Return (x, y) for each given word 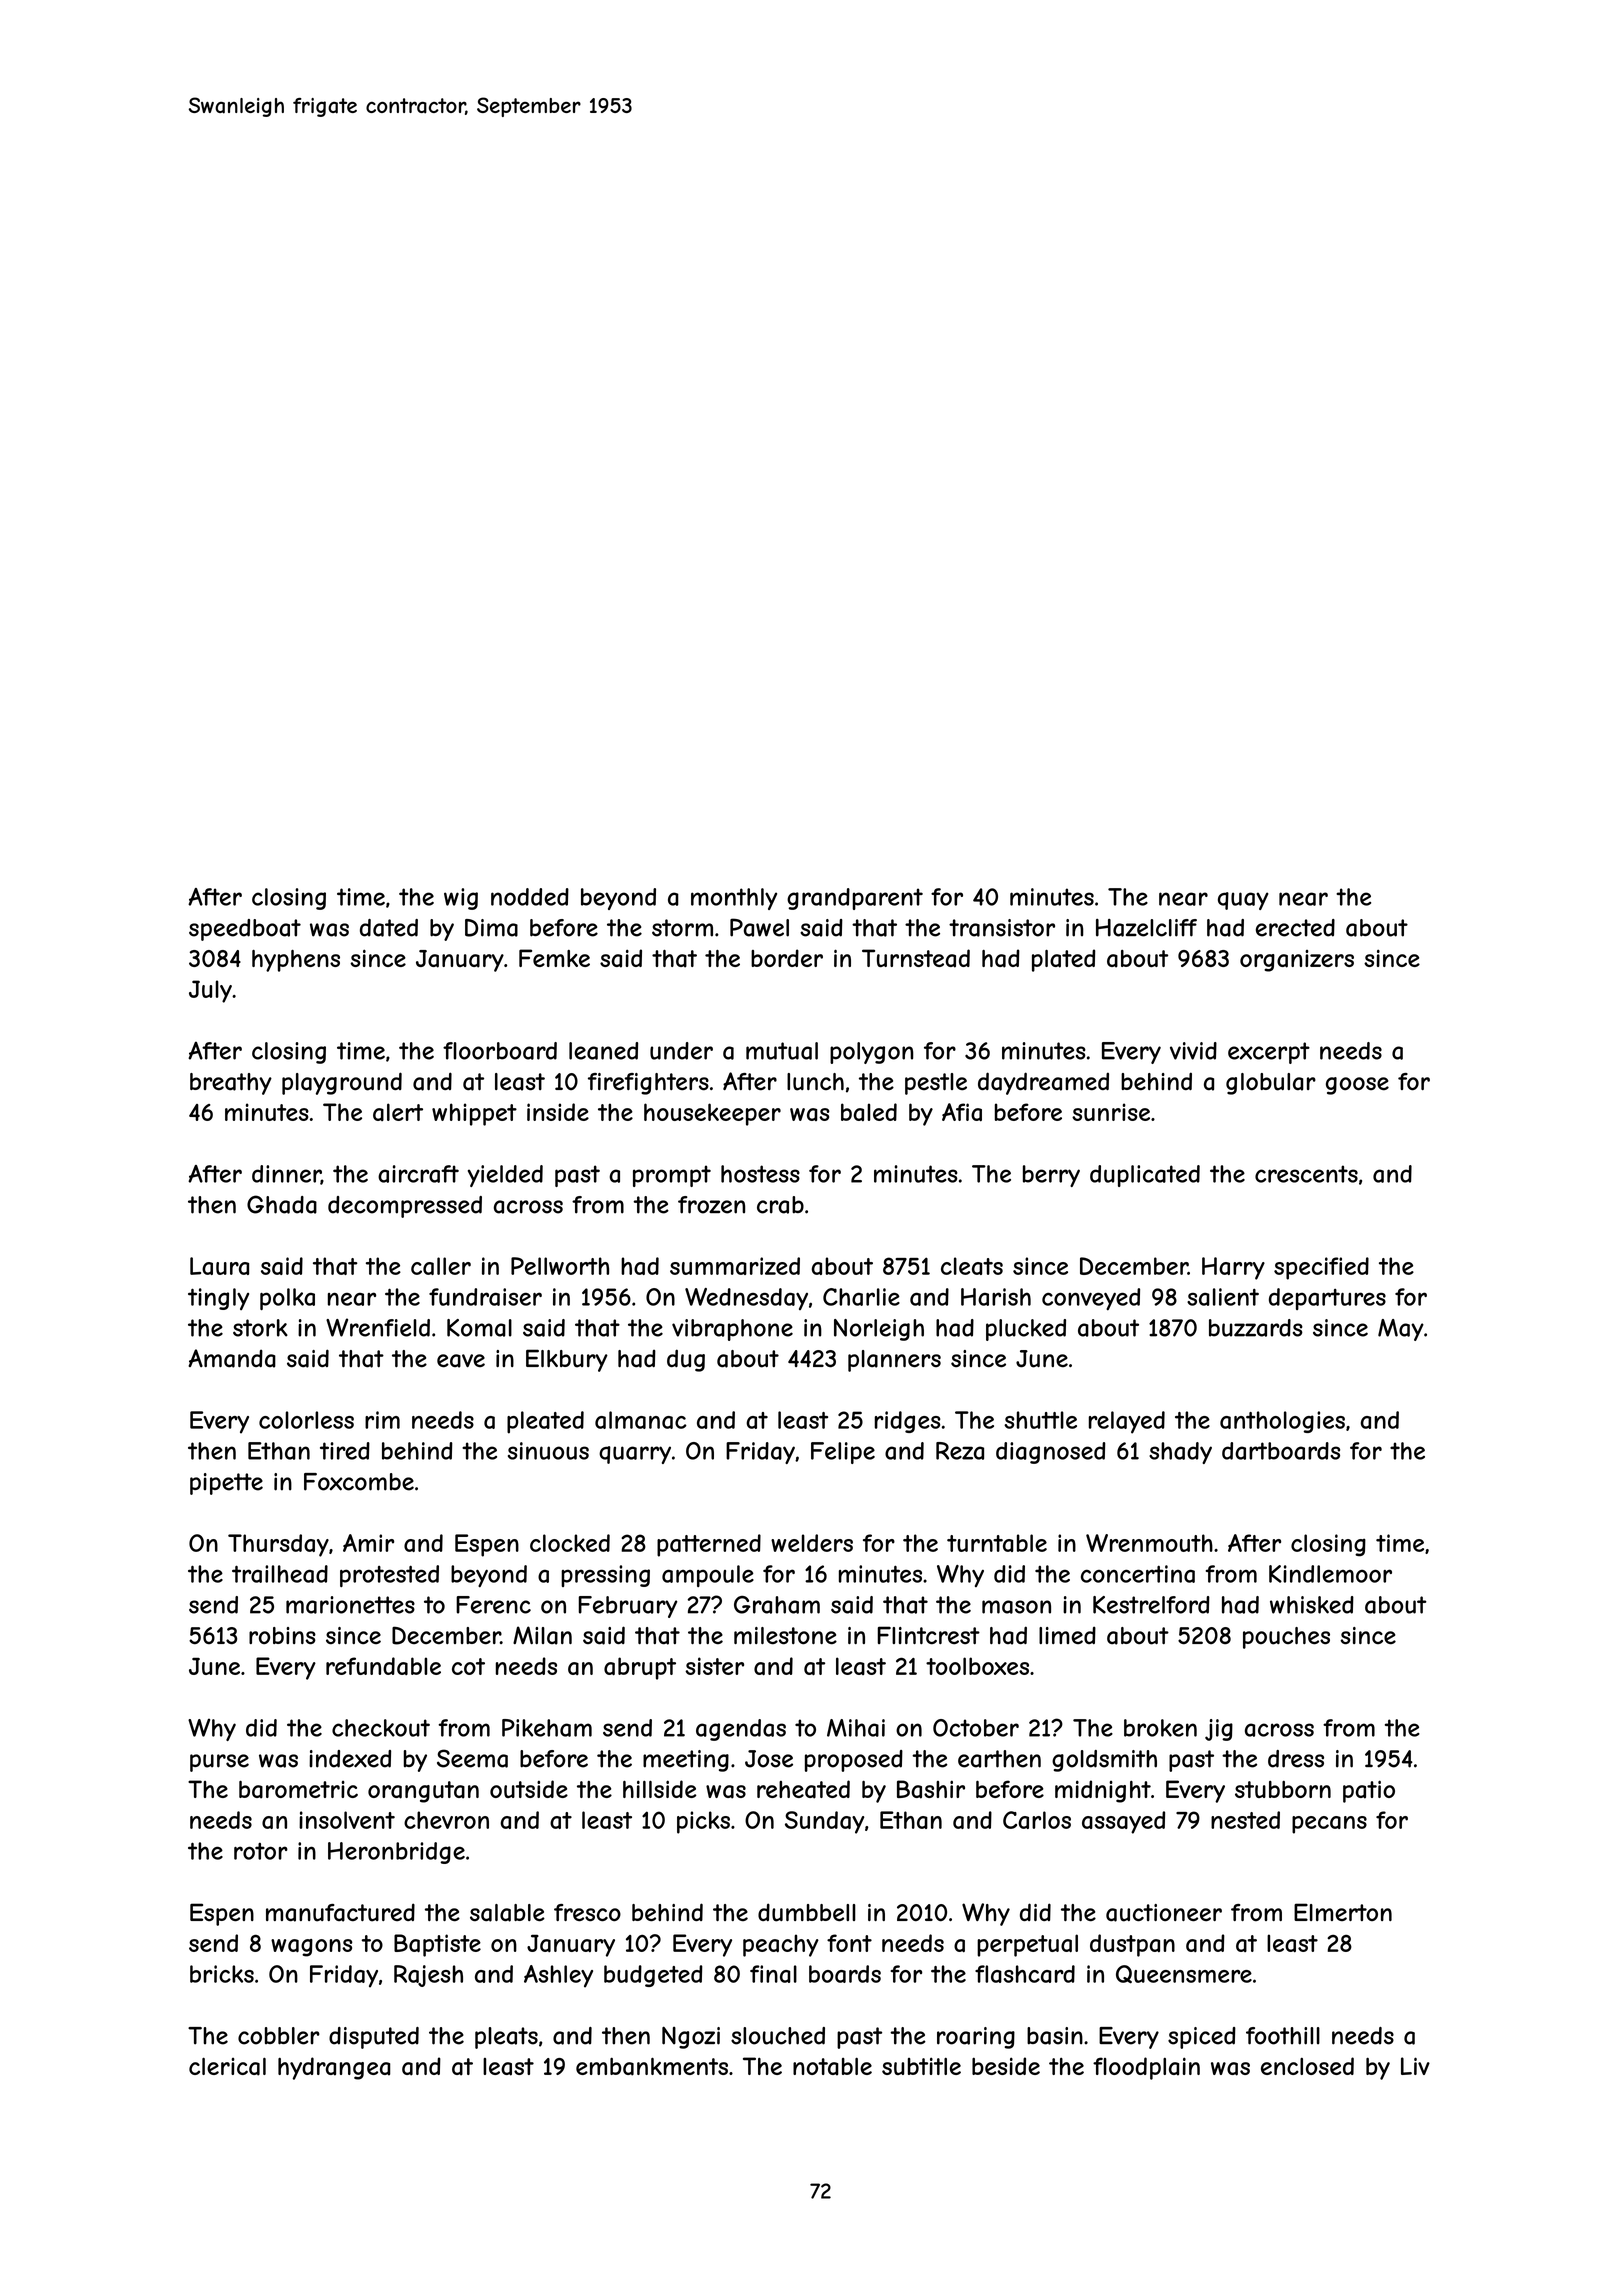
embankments (652, 2066)
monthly (734, 899)
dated (389, 928)
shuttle (1040, 1420)
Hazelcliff (1146, 928)
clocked (570, 1543)
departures (1327, 1299)
